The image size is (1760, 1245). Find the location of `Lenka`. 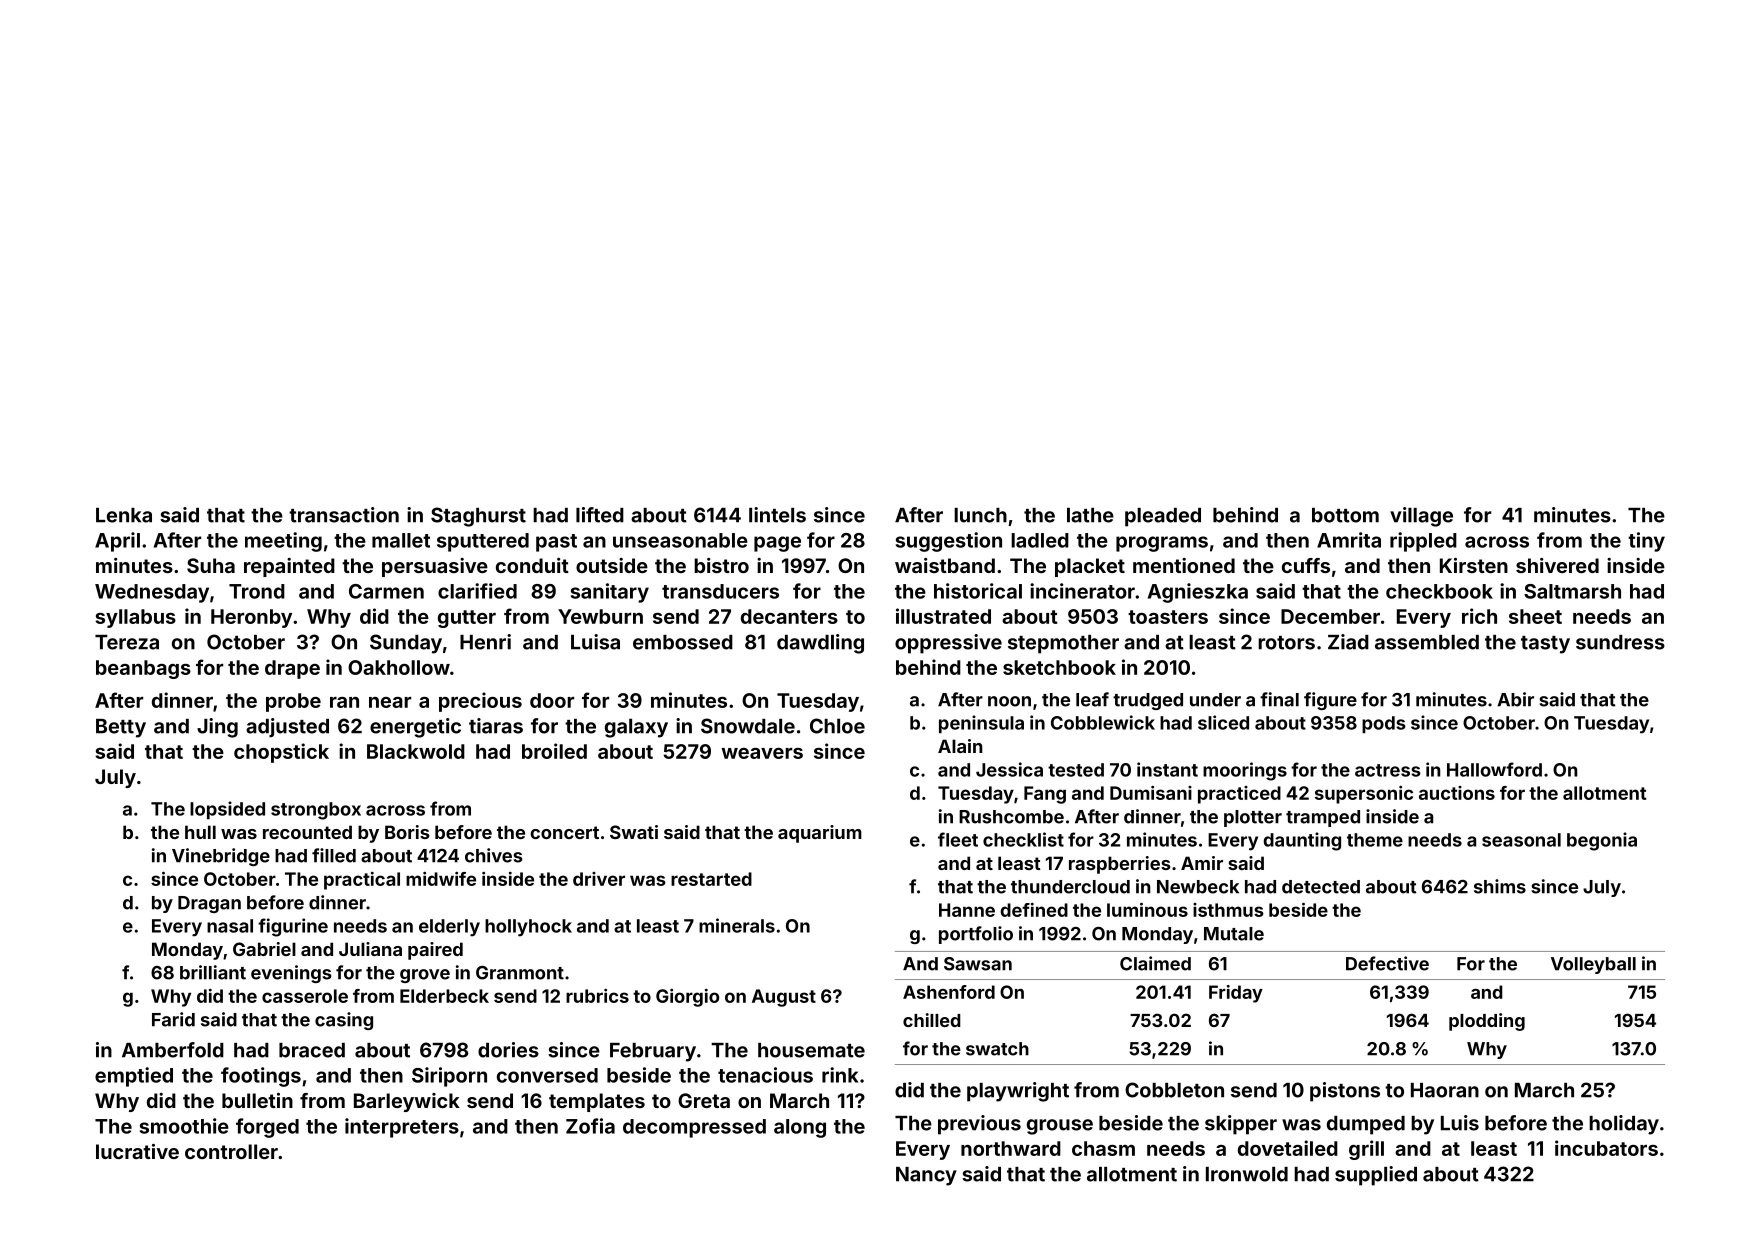

Lenka is located at coordinates (124, 515).
